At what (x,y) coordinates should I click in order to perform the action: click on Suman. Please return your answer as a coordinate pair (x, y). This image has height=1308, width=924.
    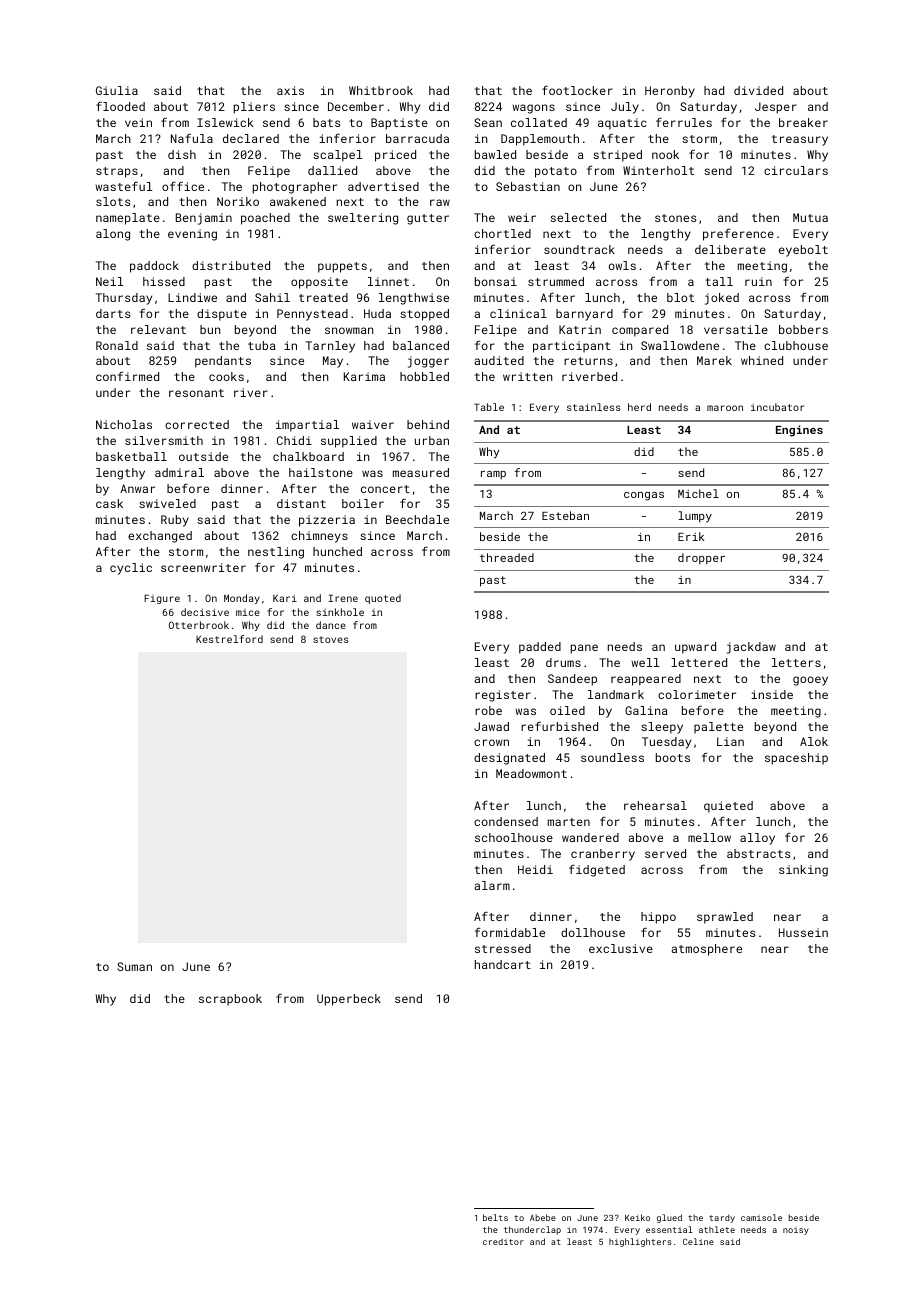
    Looking at the image, I should click on (134, 966).
